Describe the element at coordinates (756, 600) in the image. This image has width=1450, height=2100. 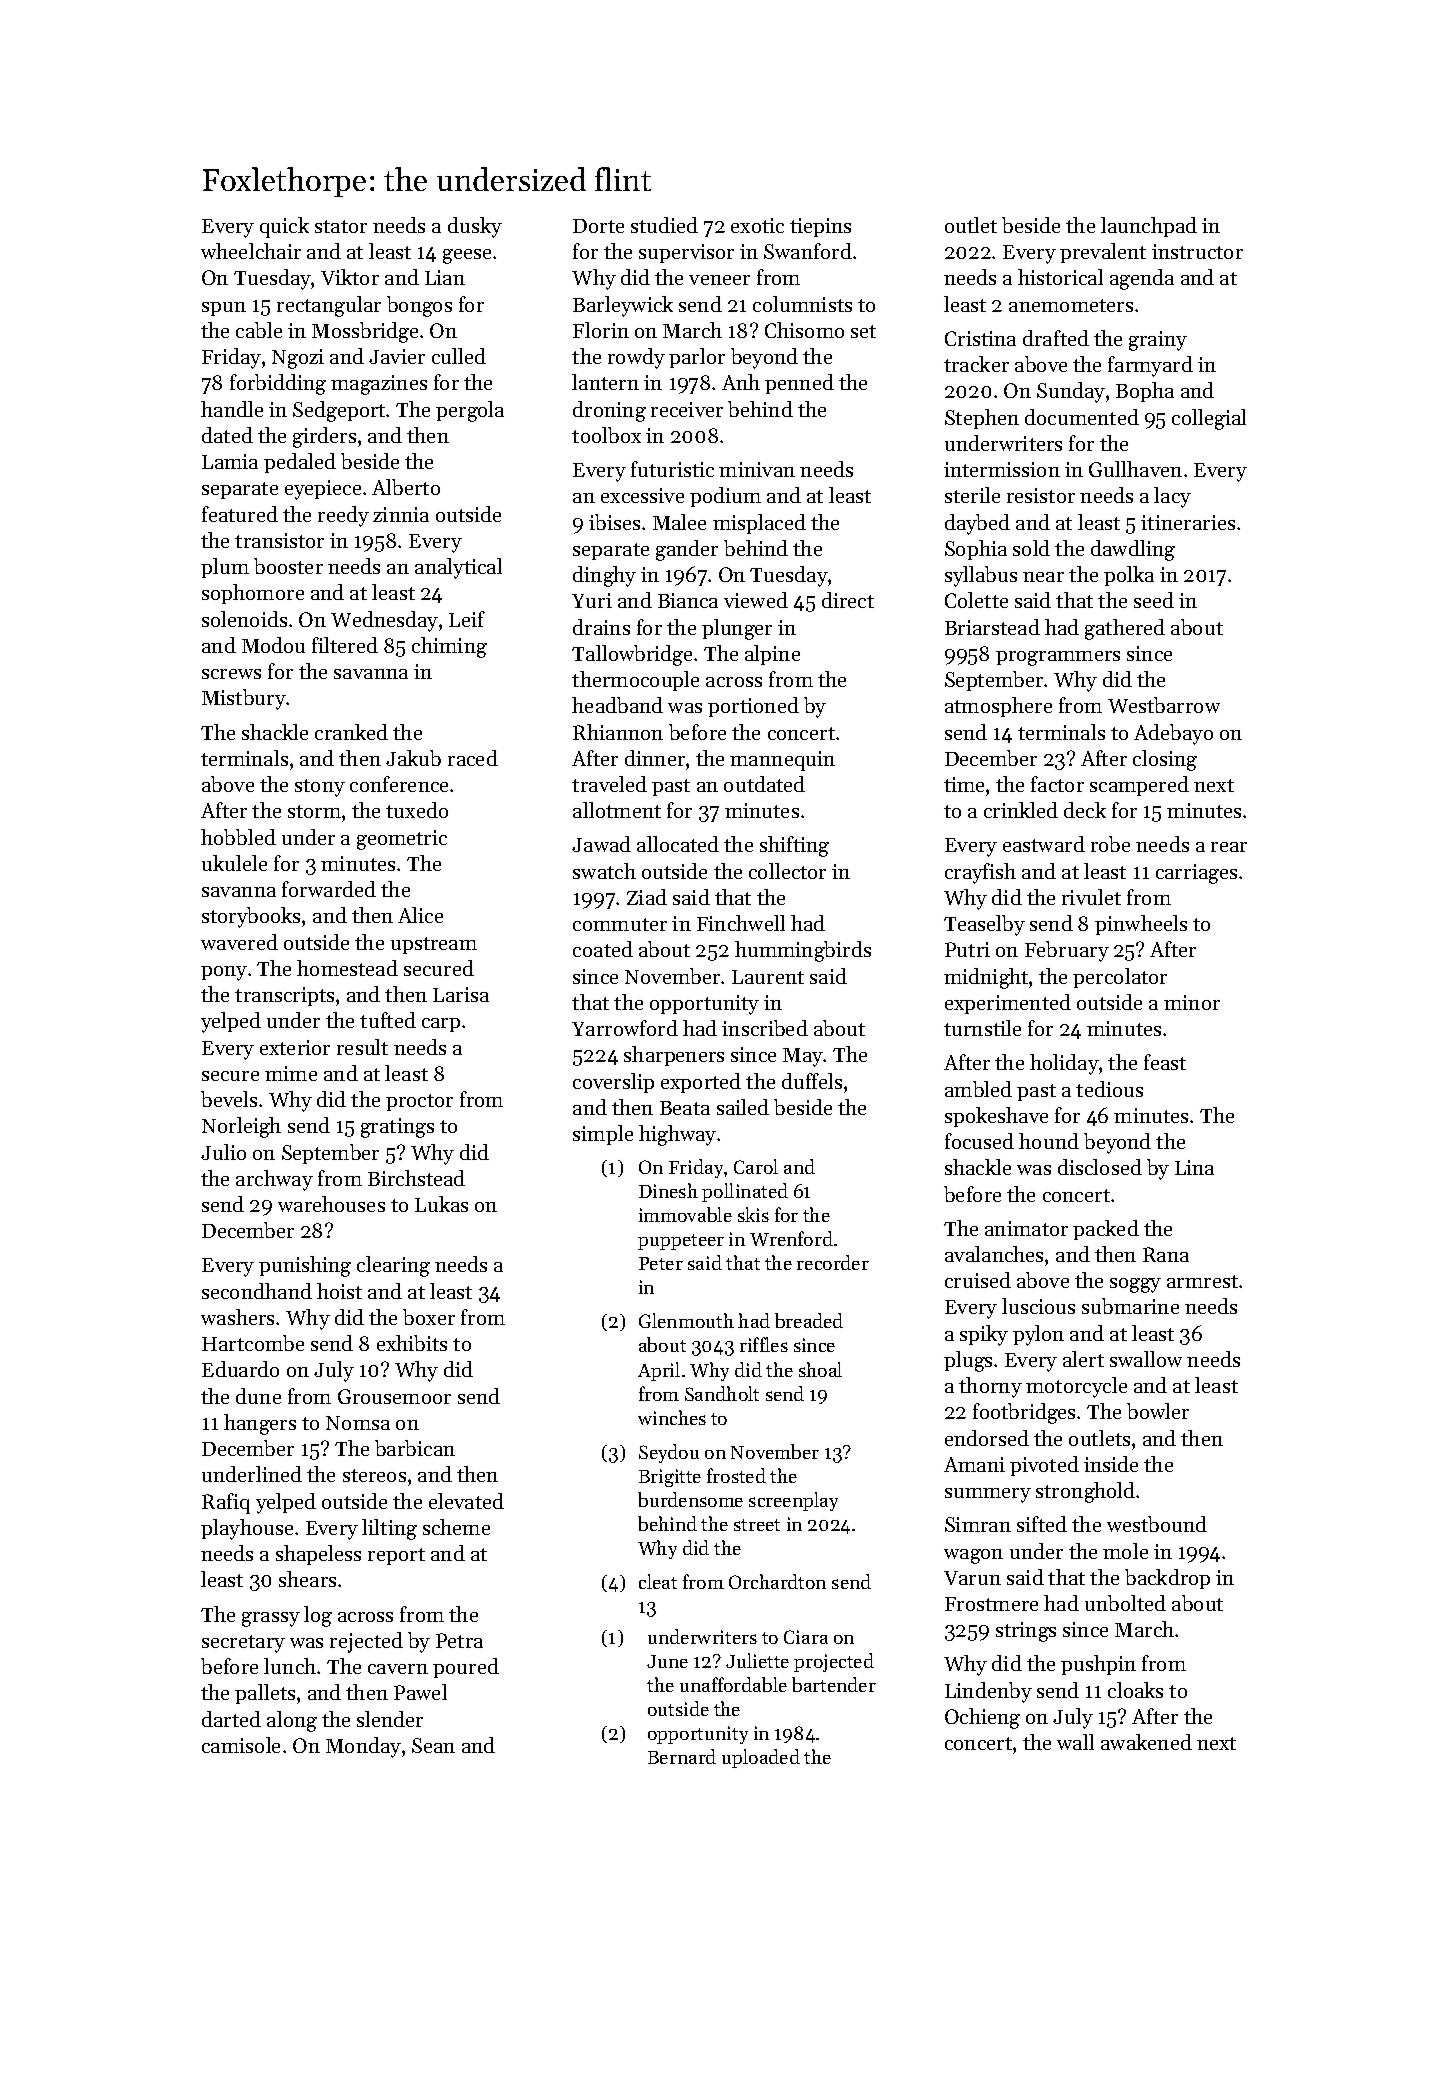
I see `viewed` at that location.
